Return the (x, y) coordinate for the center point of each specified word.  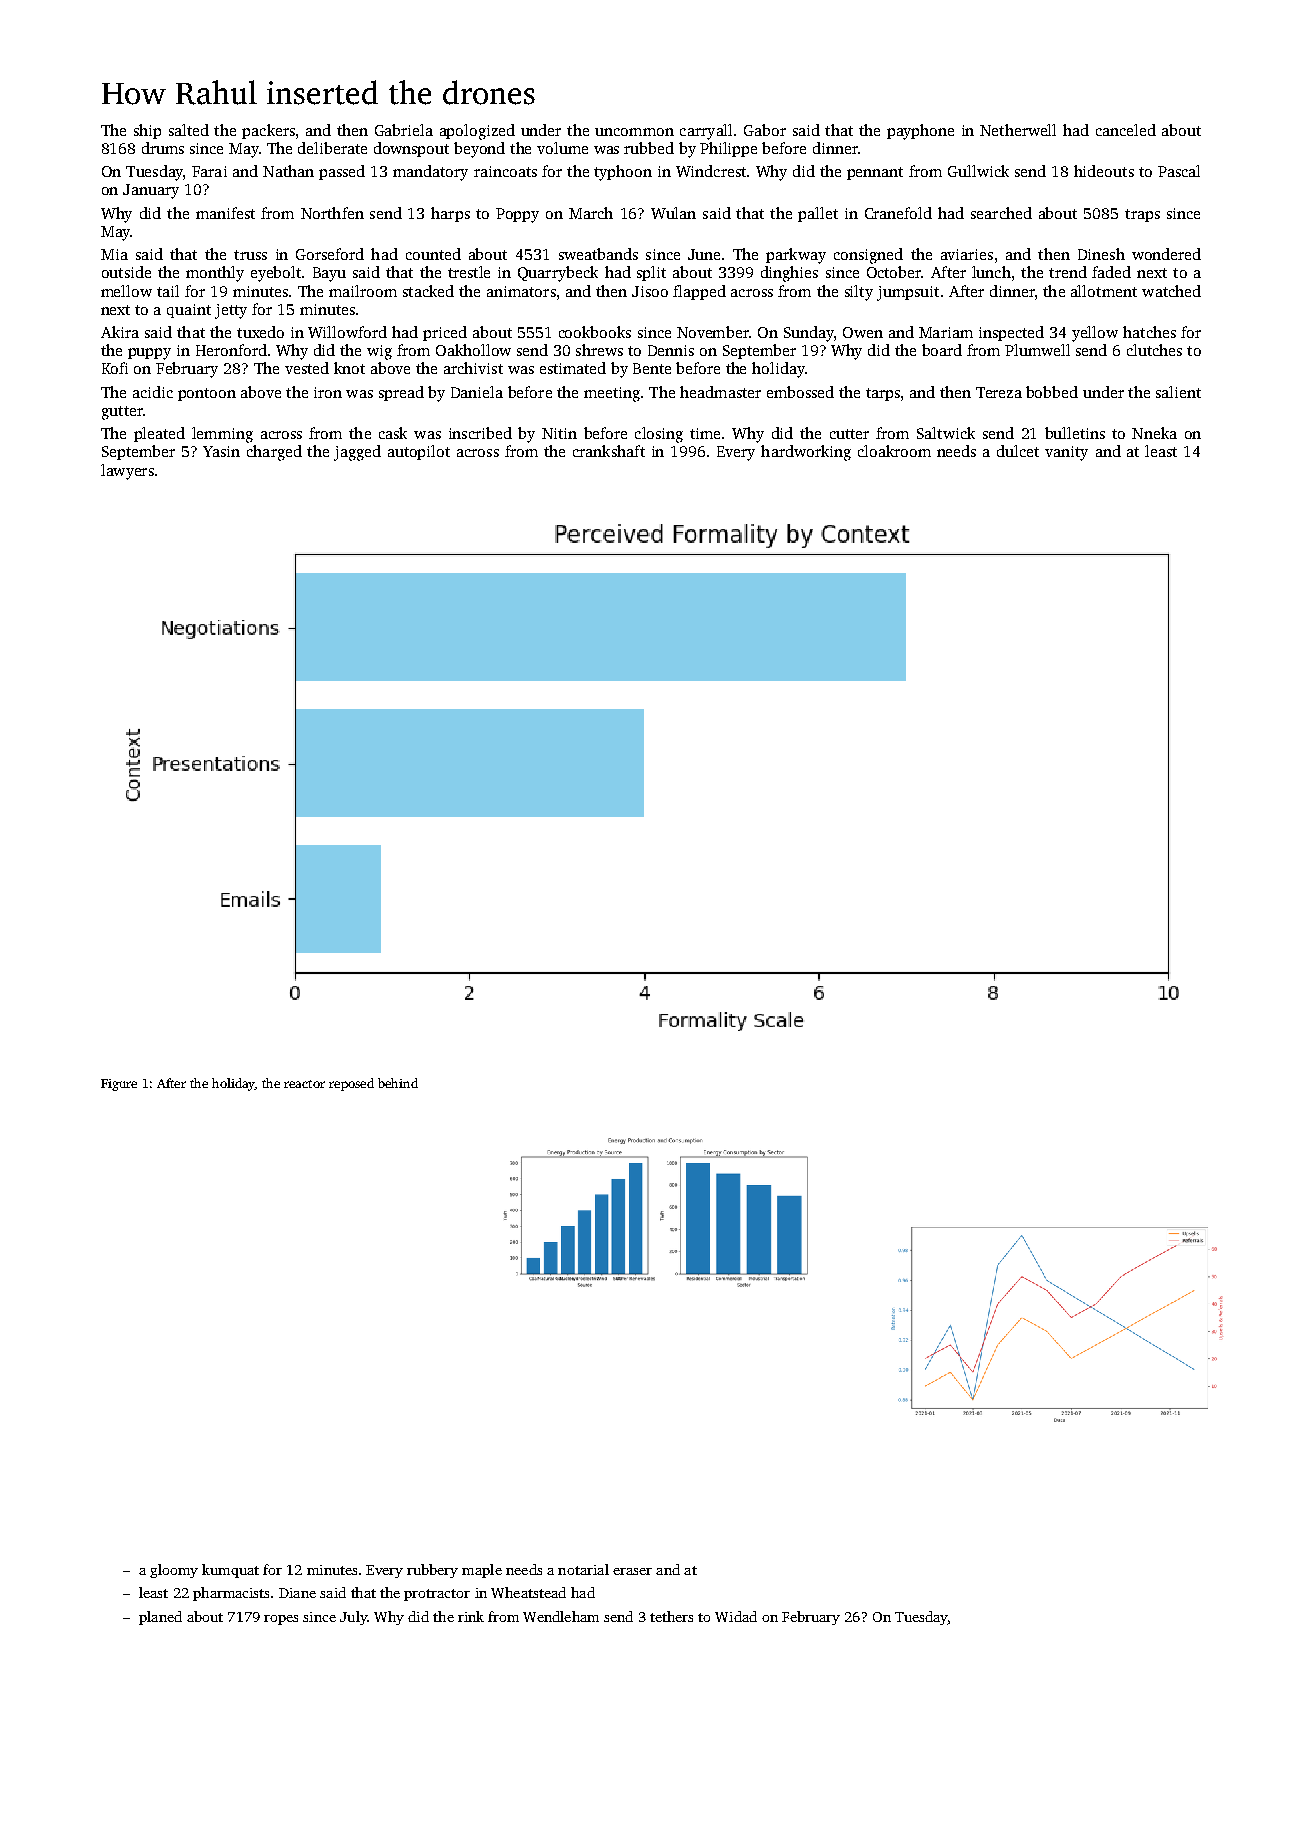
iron (328, 392)
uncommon (634, 132)
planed (160, 1618)
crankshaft (609, 451)
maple (482, 1571)
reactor (304, 1084)
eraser (632, 1571)
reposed (351, 1084)
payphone (920, 132)
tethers (671, 1616)
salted (189, 130)
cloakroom (894, 451)
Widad (736, 1616)
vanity (1066, 453)
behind (398, 1083)
